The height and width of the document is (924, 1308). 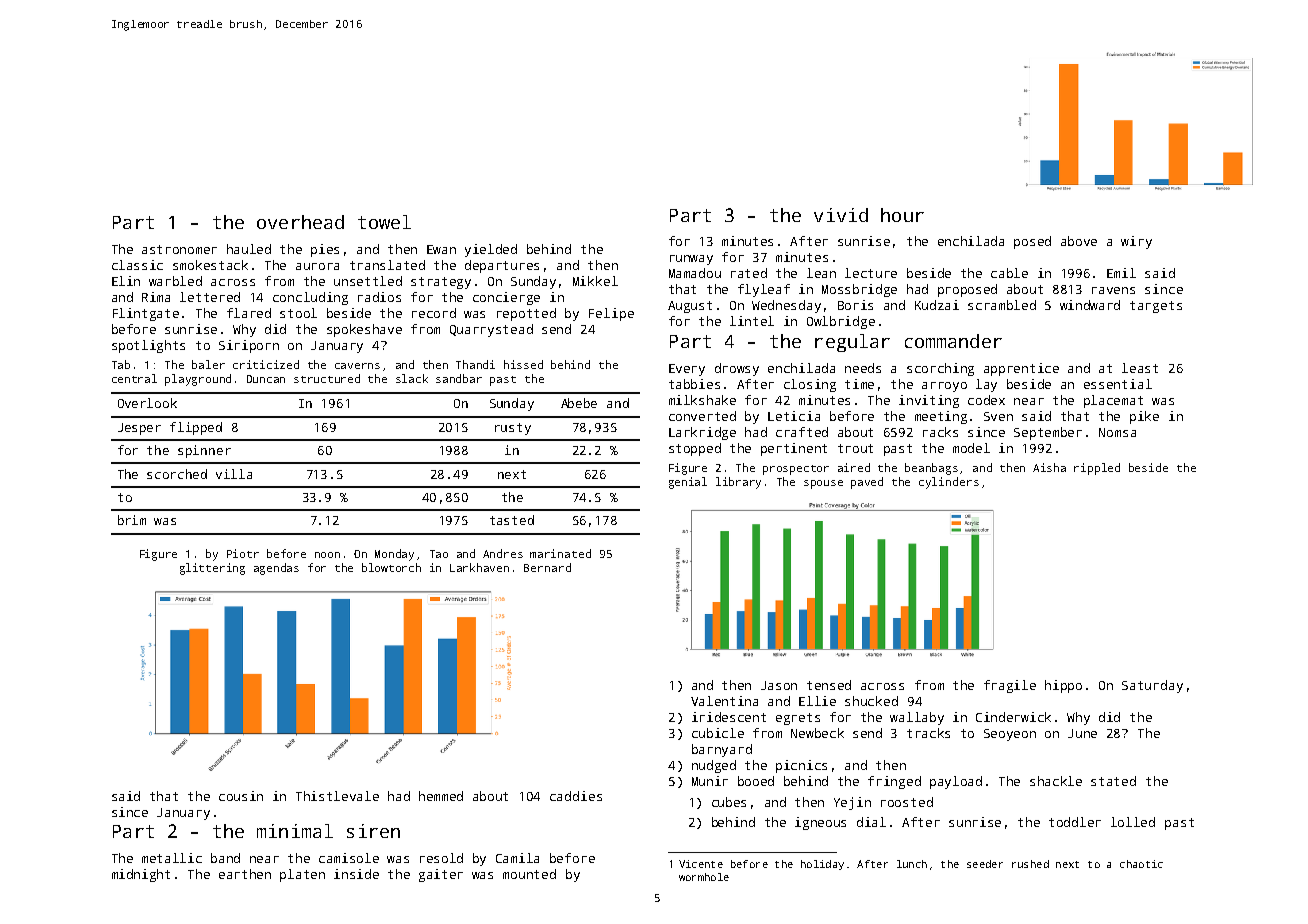 What do you see at coordinates (526, 314) in the document?
I see `repotted` at bounding box center [526, 314].
